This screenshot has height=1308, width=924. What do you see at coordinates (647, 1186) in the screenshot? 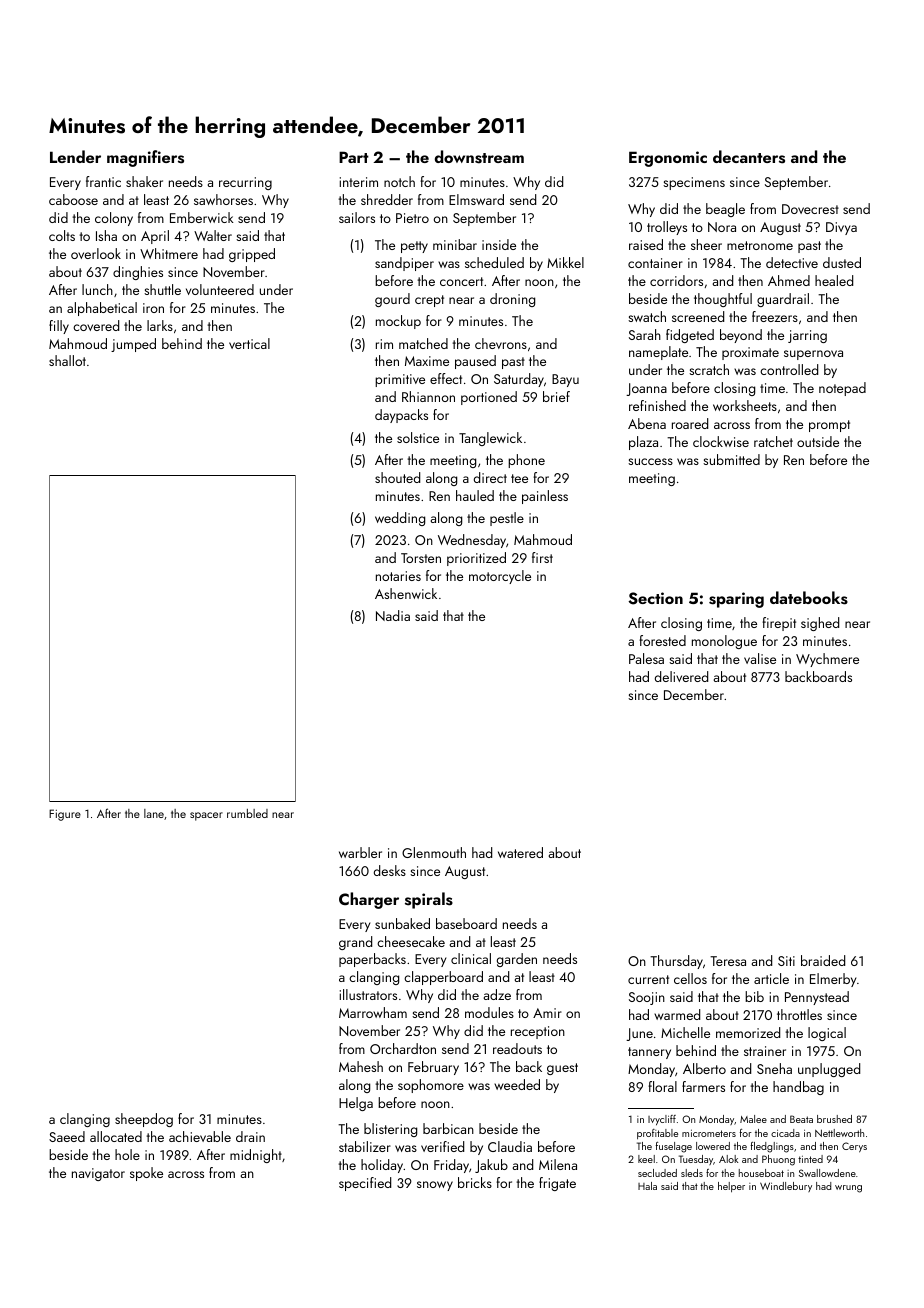
I see `Hala` at bounding box center [647, 1186].
